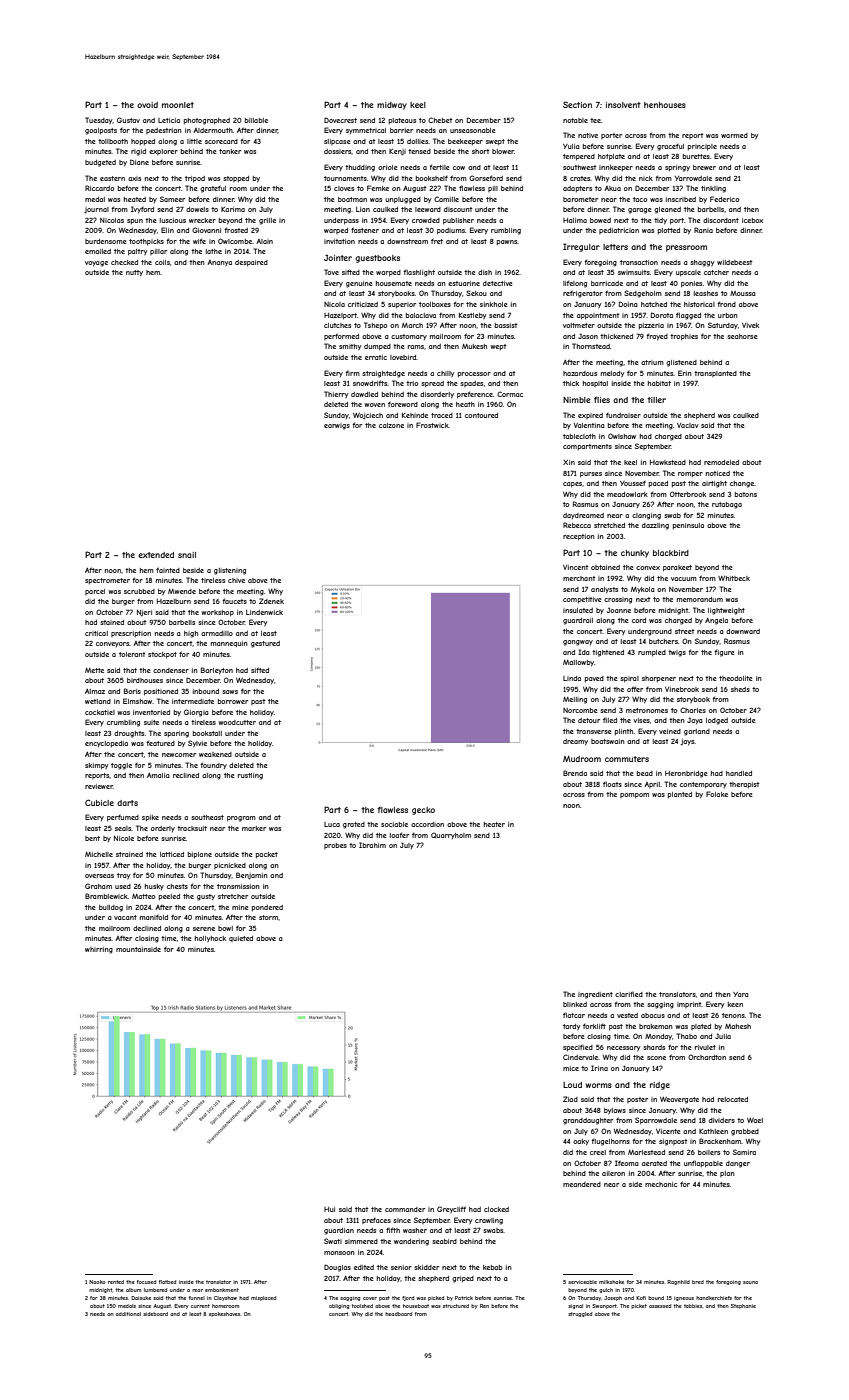 This screenshot has width=849, height=1400. What do you see at coordinates (187, 555) in the screenshot?
I see `snail` at bounding box center [187, 555].
